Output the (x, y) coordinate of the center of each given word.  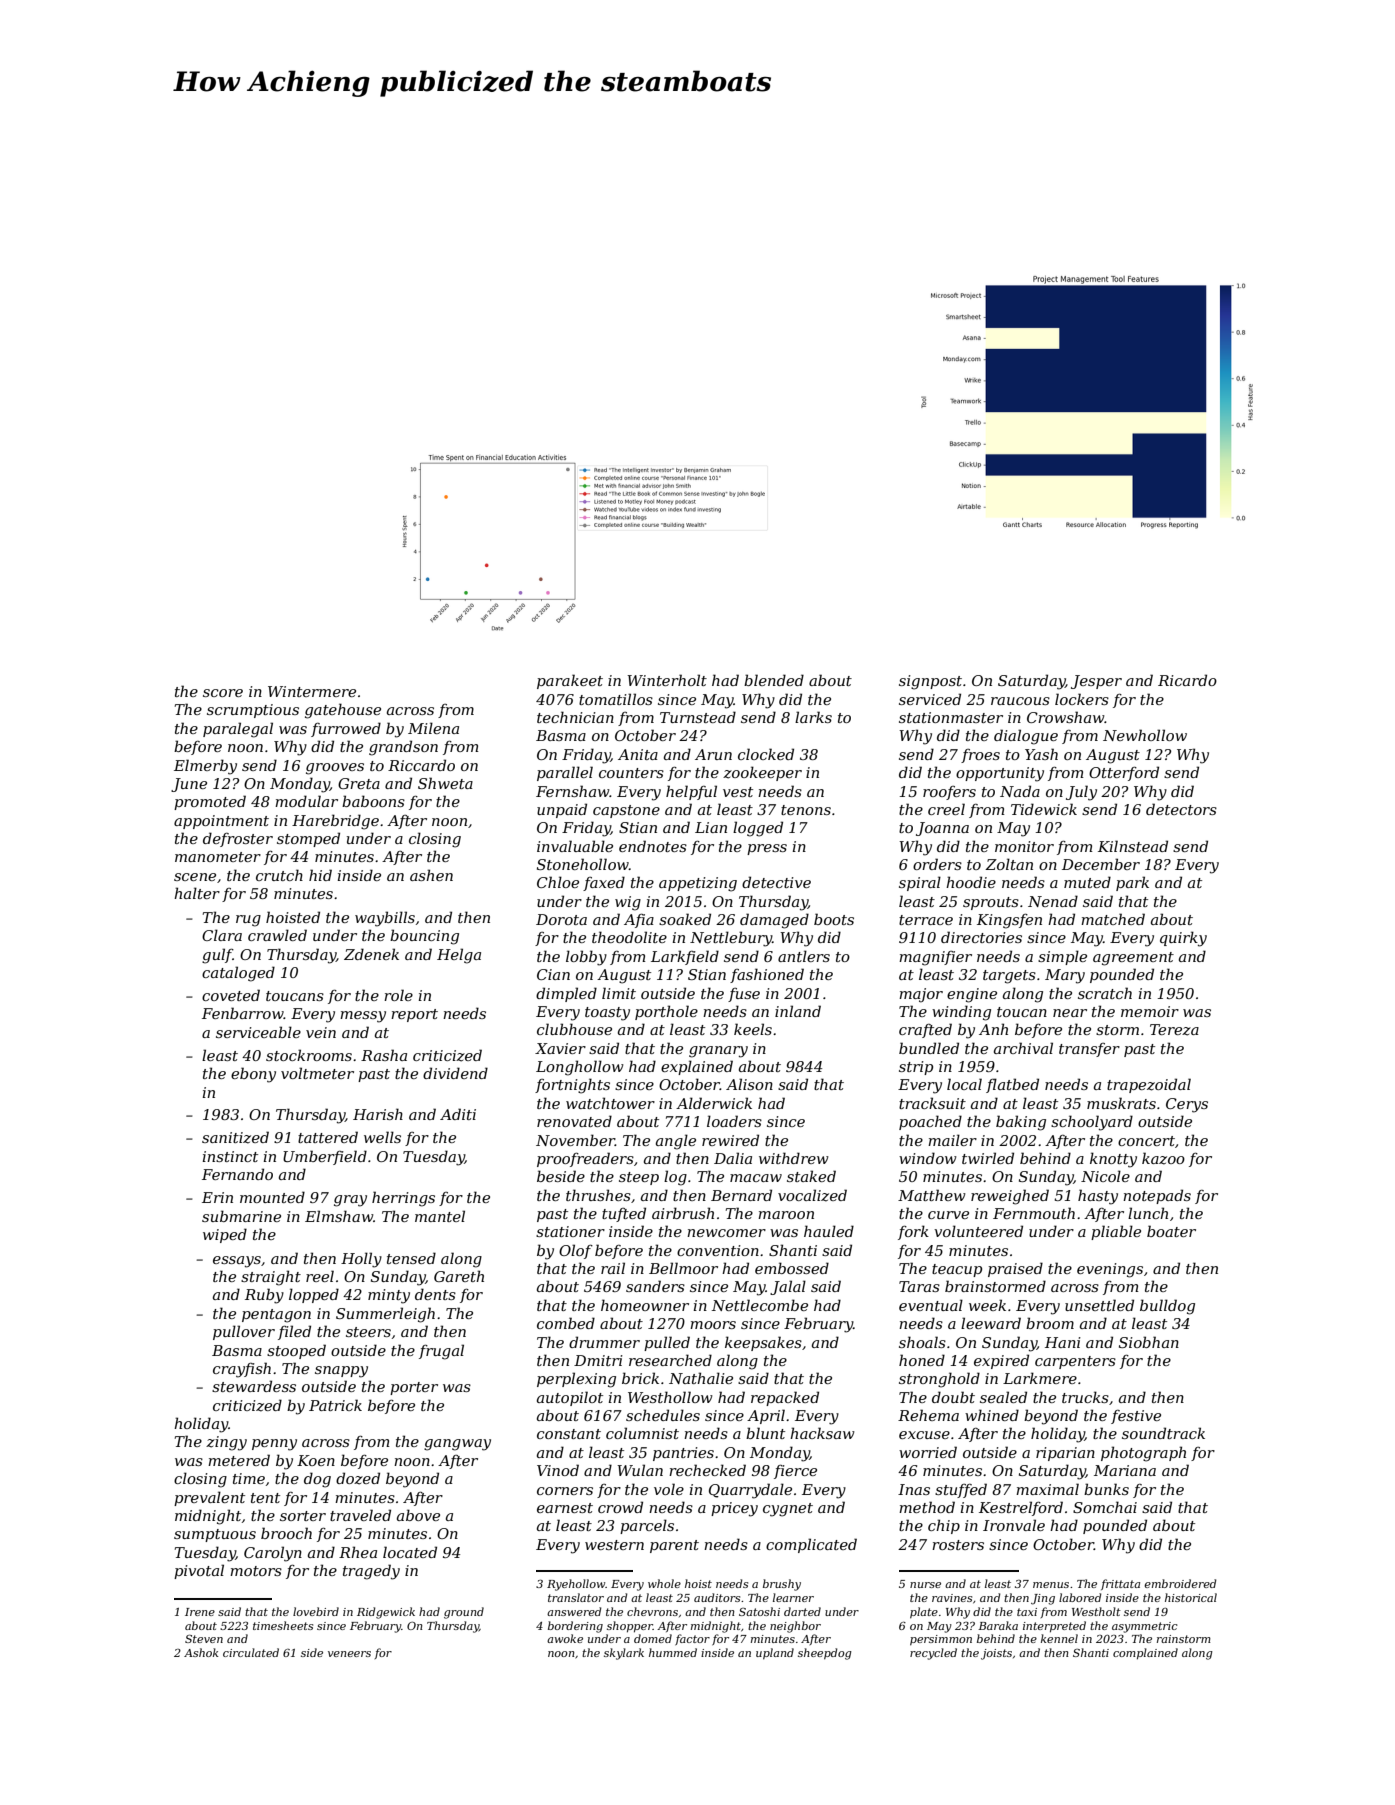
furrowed (346, 729)
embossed (792, 1268)
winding (961, 1013)
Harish (378, 1114)
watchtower (610, 1103)
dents (435, 1294)
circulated (251, 1652)
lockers (1082, 699)
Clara (222, 935)
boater (1171, 1231)
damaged (774, 921)
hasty (1098, 1197)
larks (813, 717)
